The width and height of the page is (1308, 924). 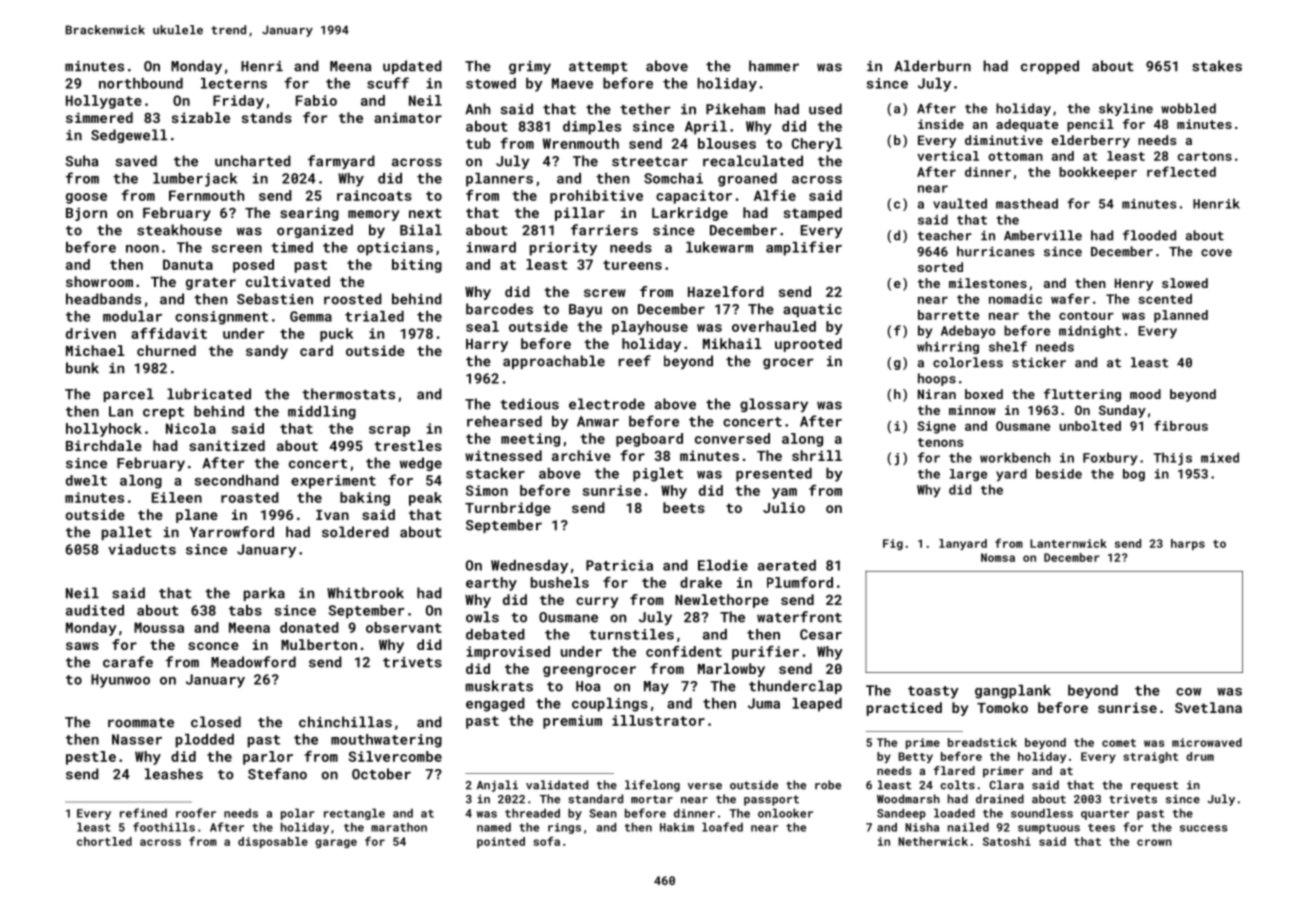 I want to click on groaned, so click(x=747, y=180).
